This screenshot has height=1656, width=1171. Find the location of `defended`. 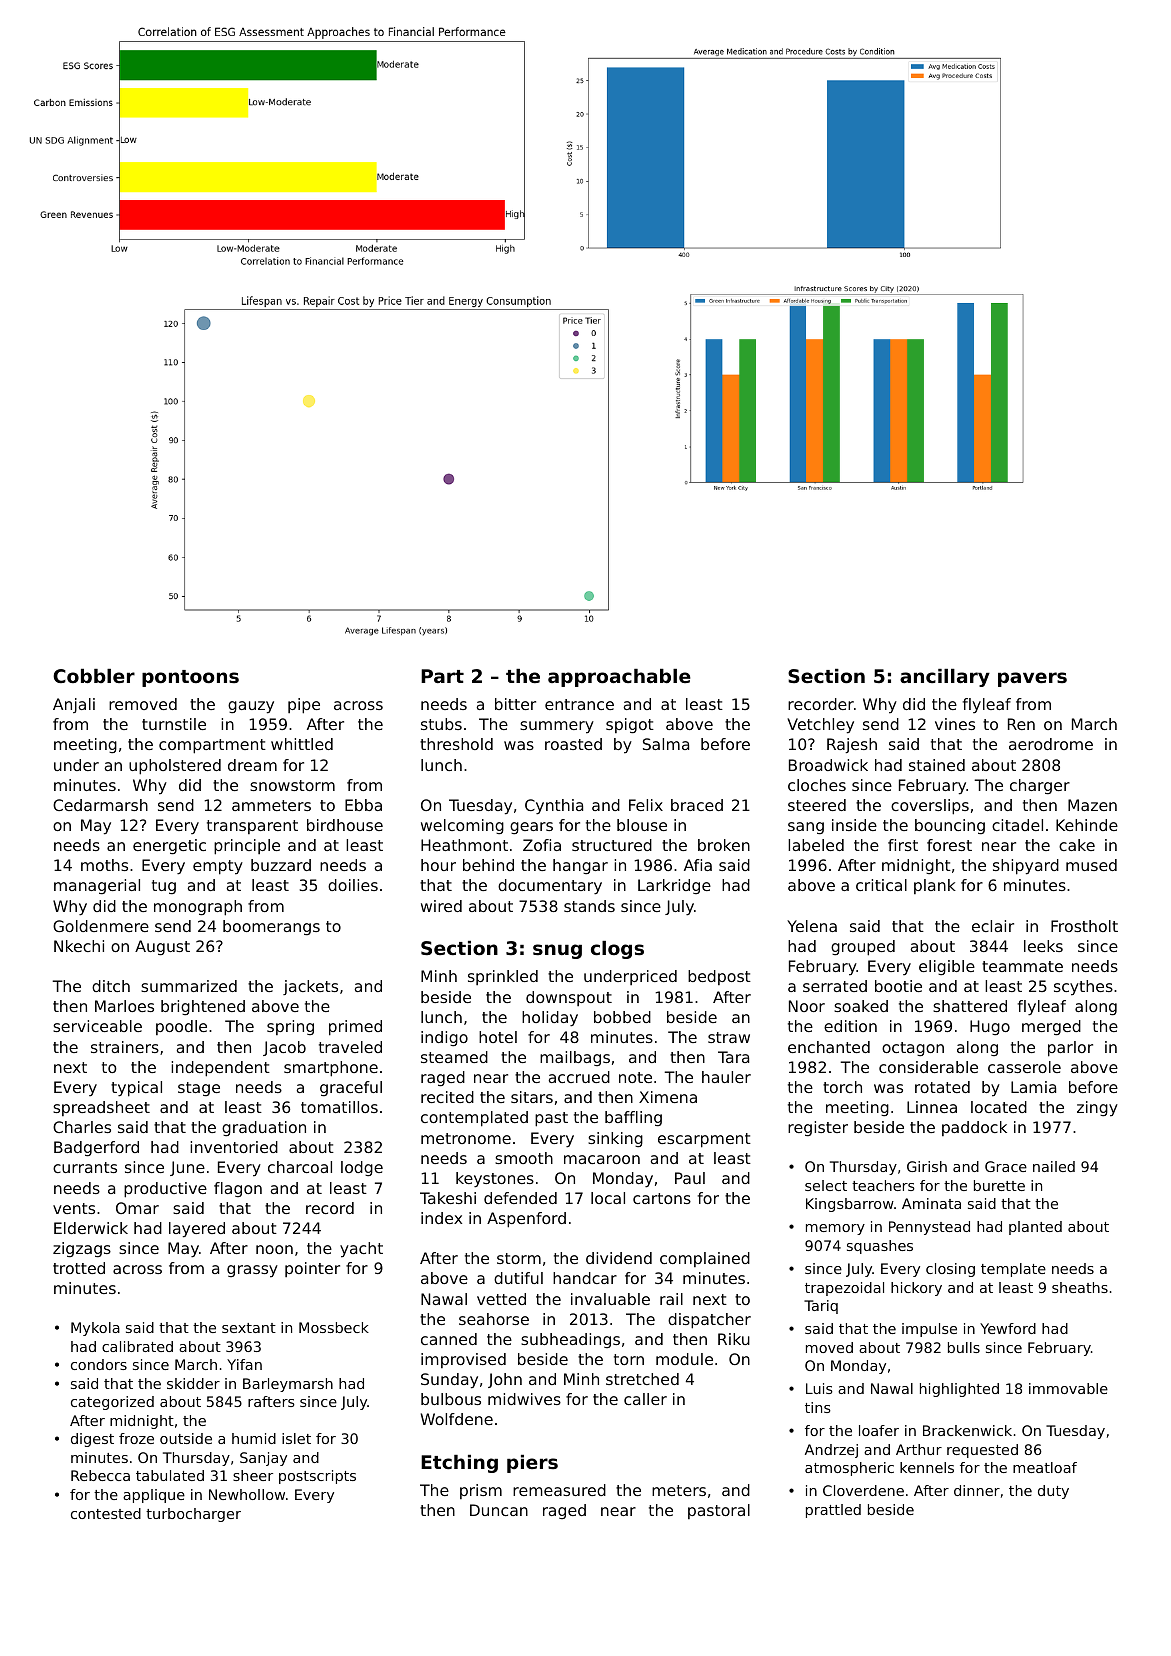

defended is located at coordinates (520, 1198).
